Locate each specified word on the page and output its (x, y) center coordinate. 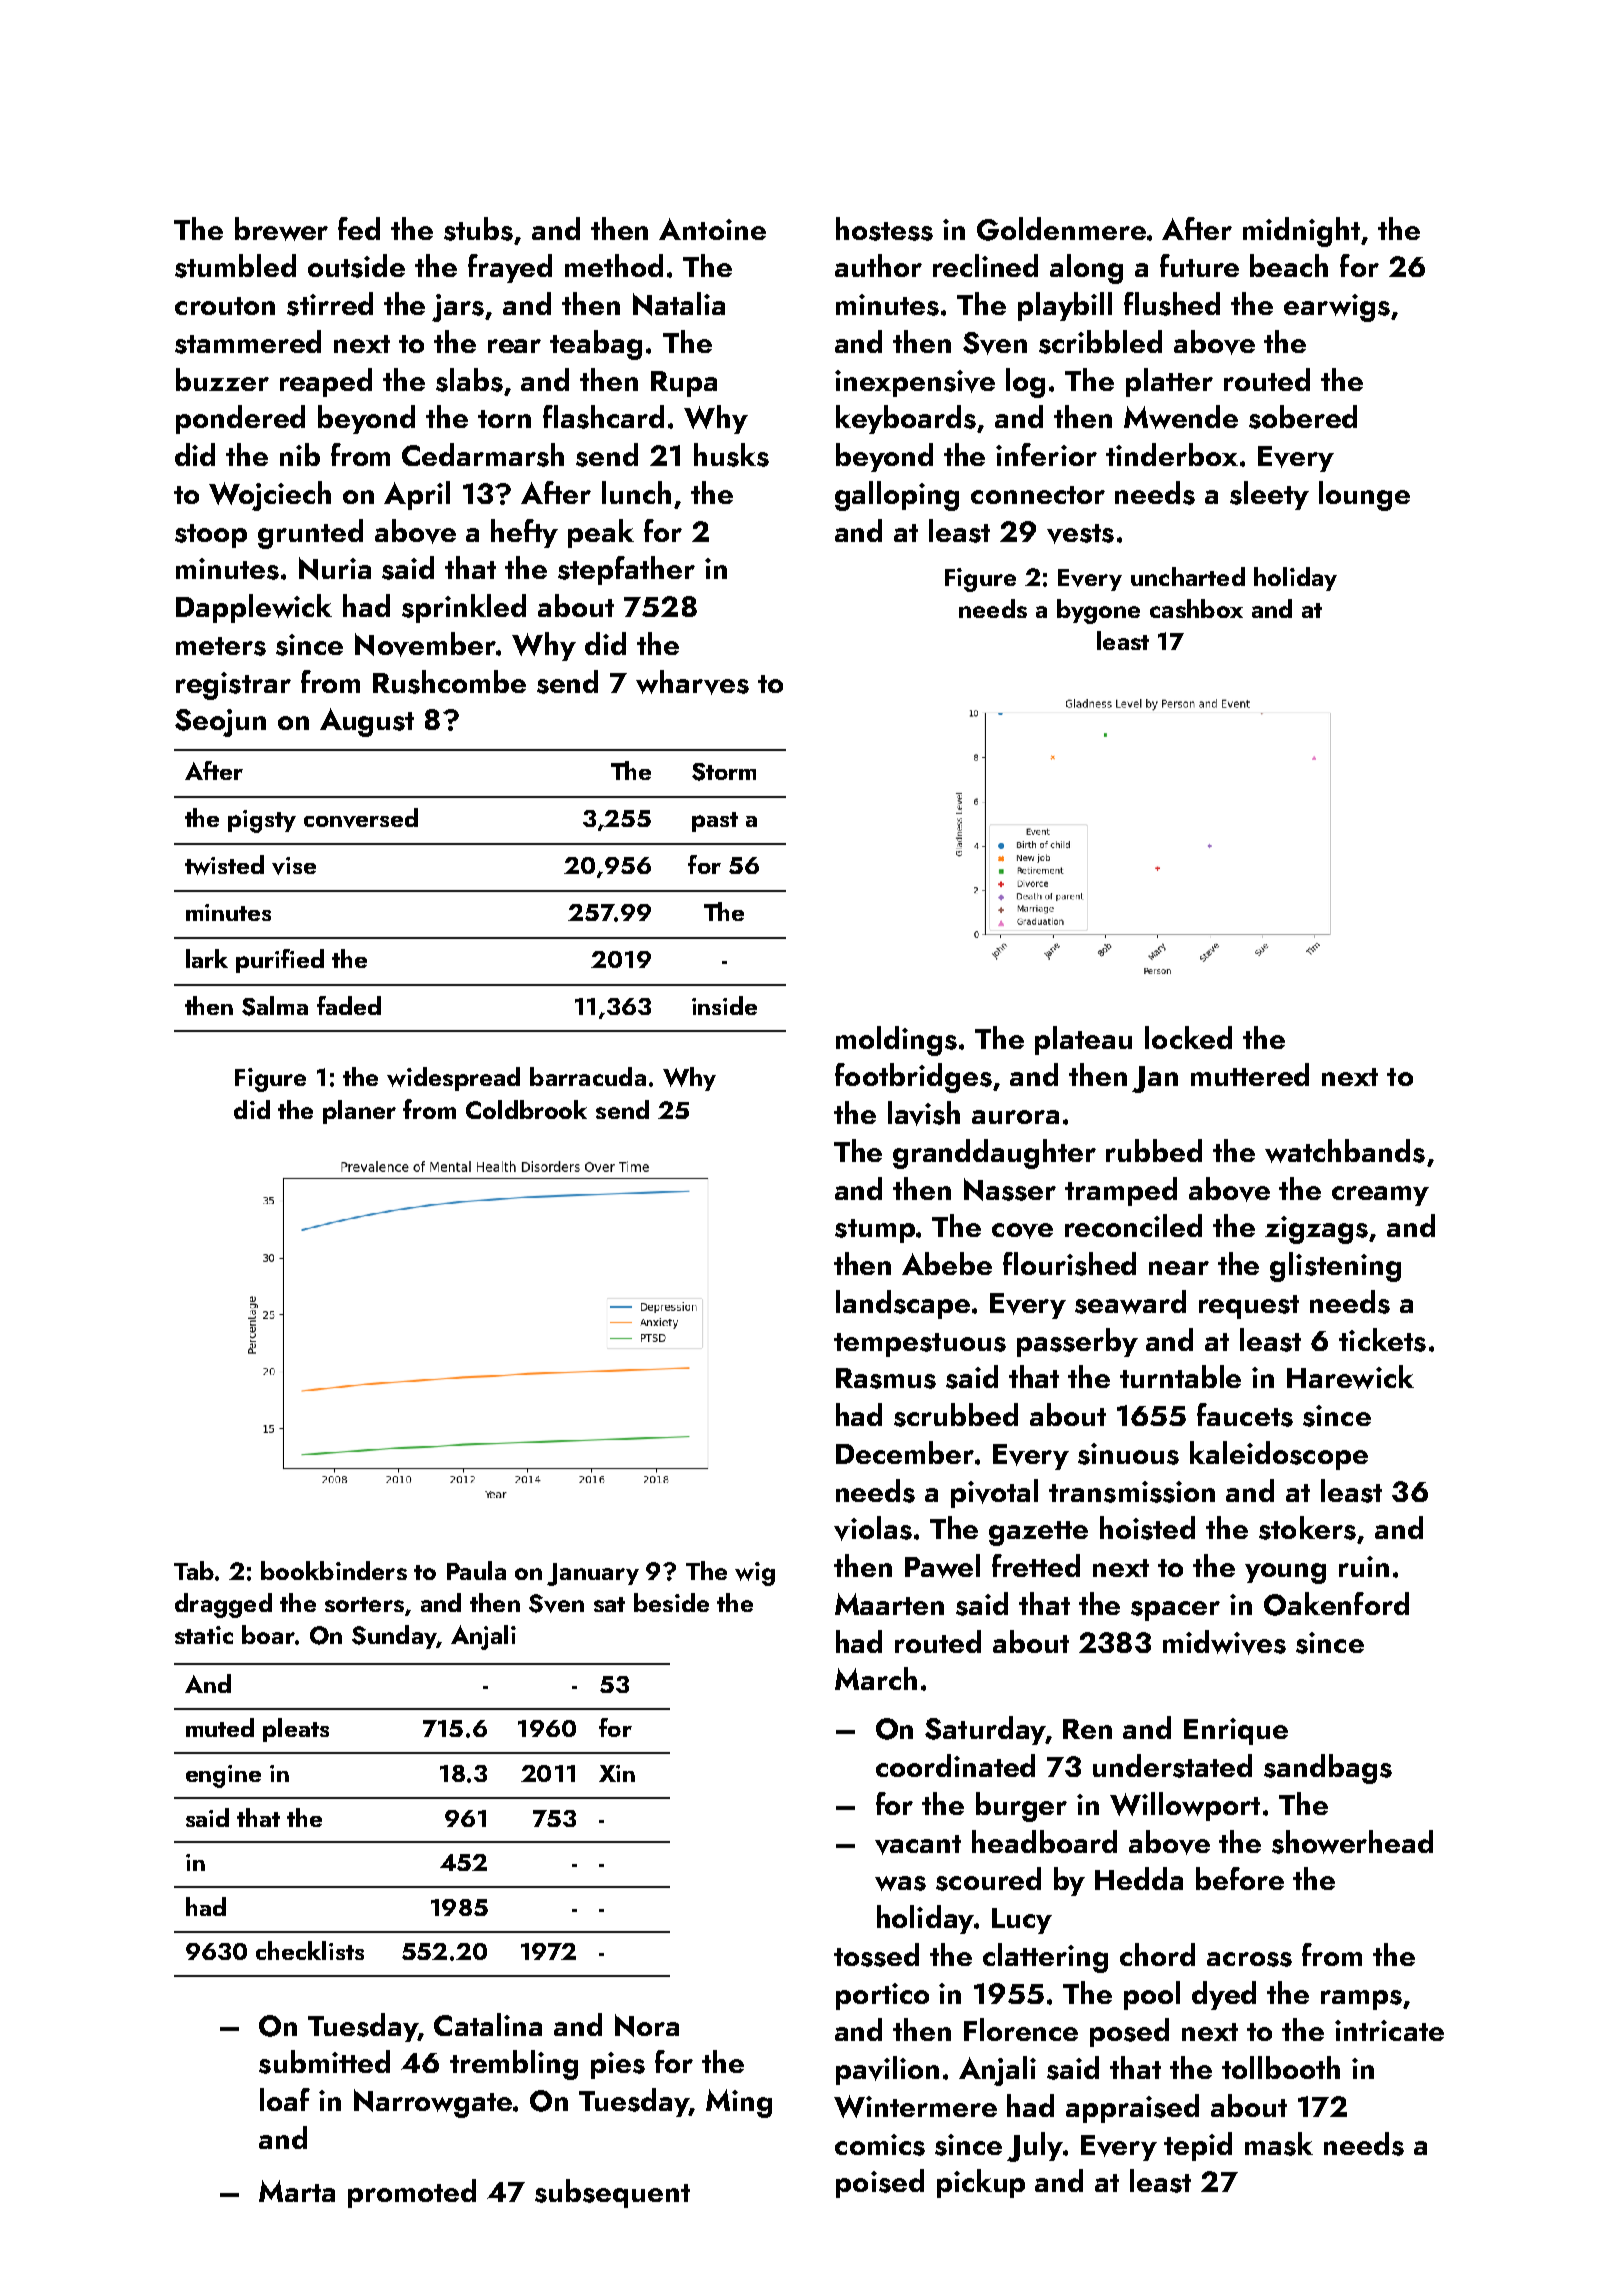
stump (875, 1231)
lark (207, 958)
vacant (918, 1845)
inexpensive (915, 383)
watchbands (1345, 1151)
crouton (225, 306)
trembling (514, 2065)
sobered (1303, 417)
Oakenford (1336, 1604)
